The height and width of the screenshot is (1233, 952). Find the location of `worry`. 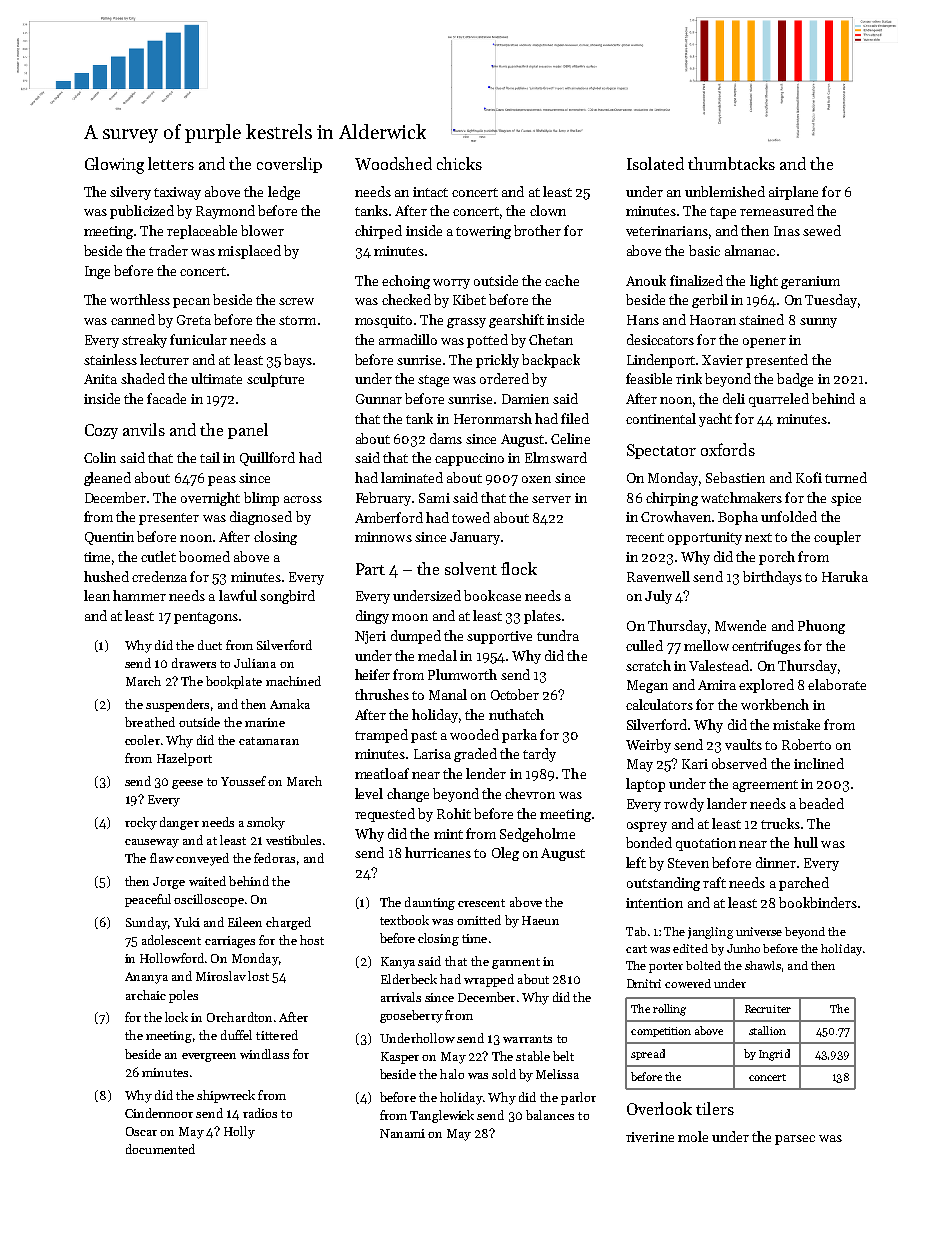

worry is located at coordinates (451, 284).
